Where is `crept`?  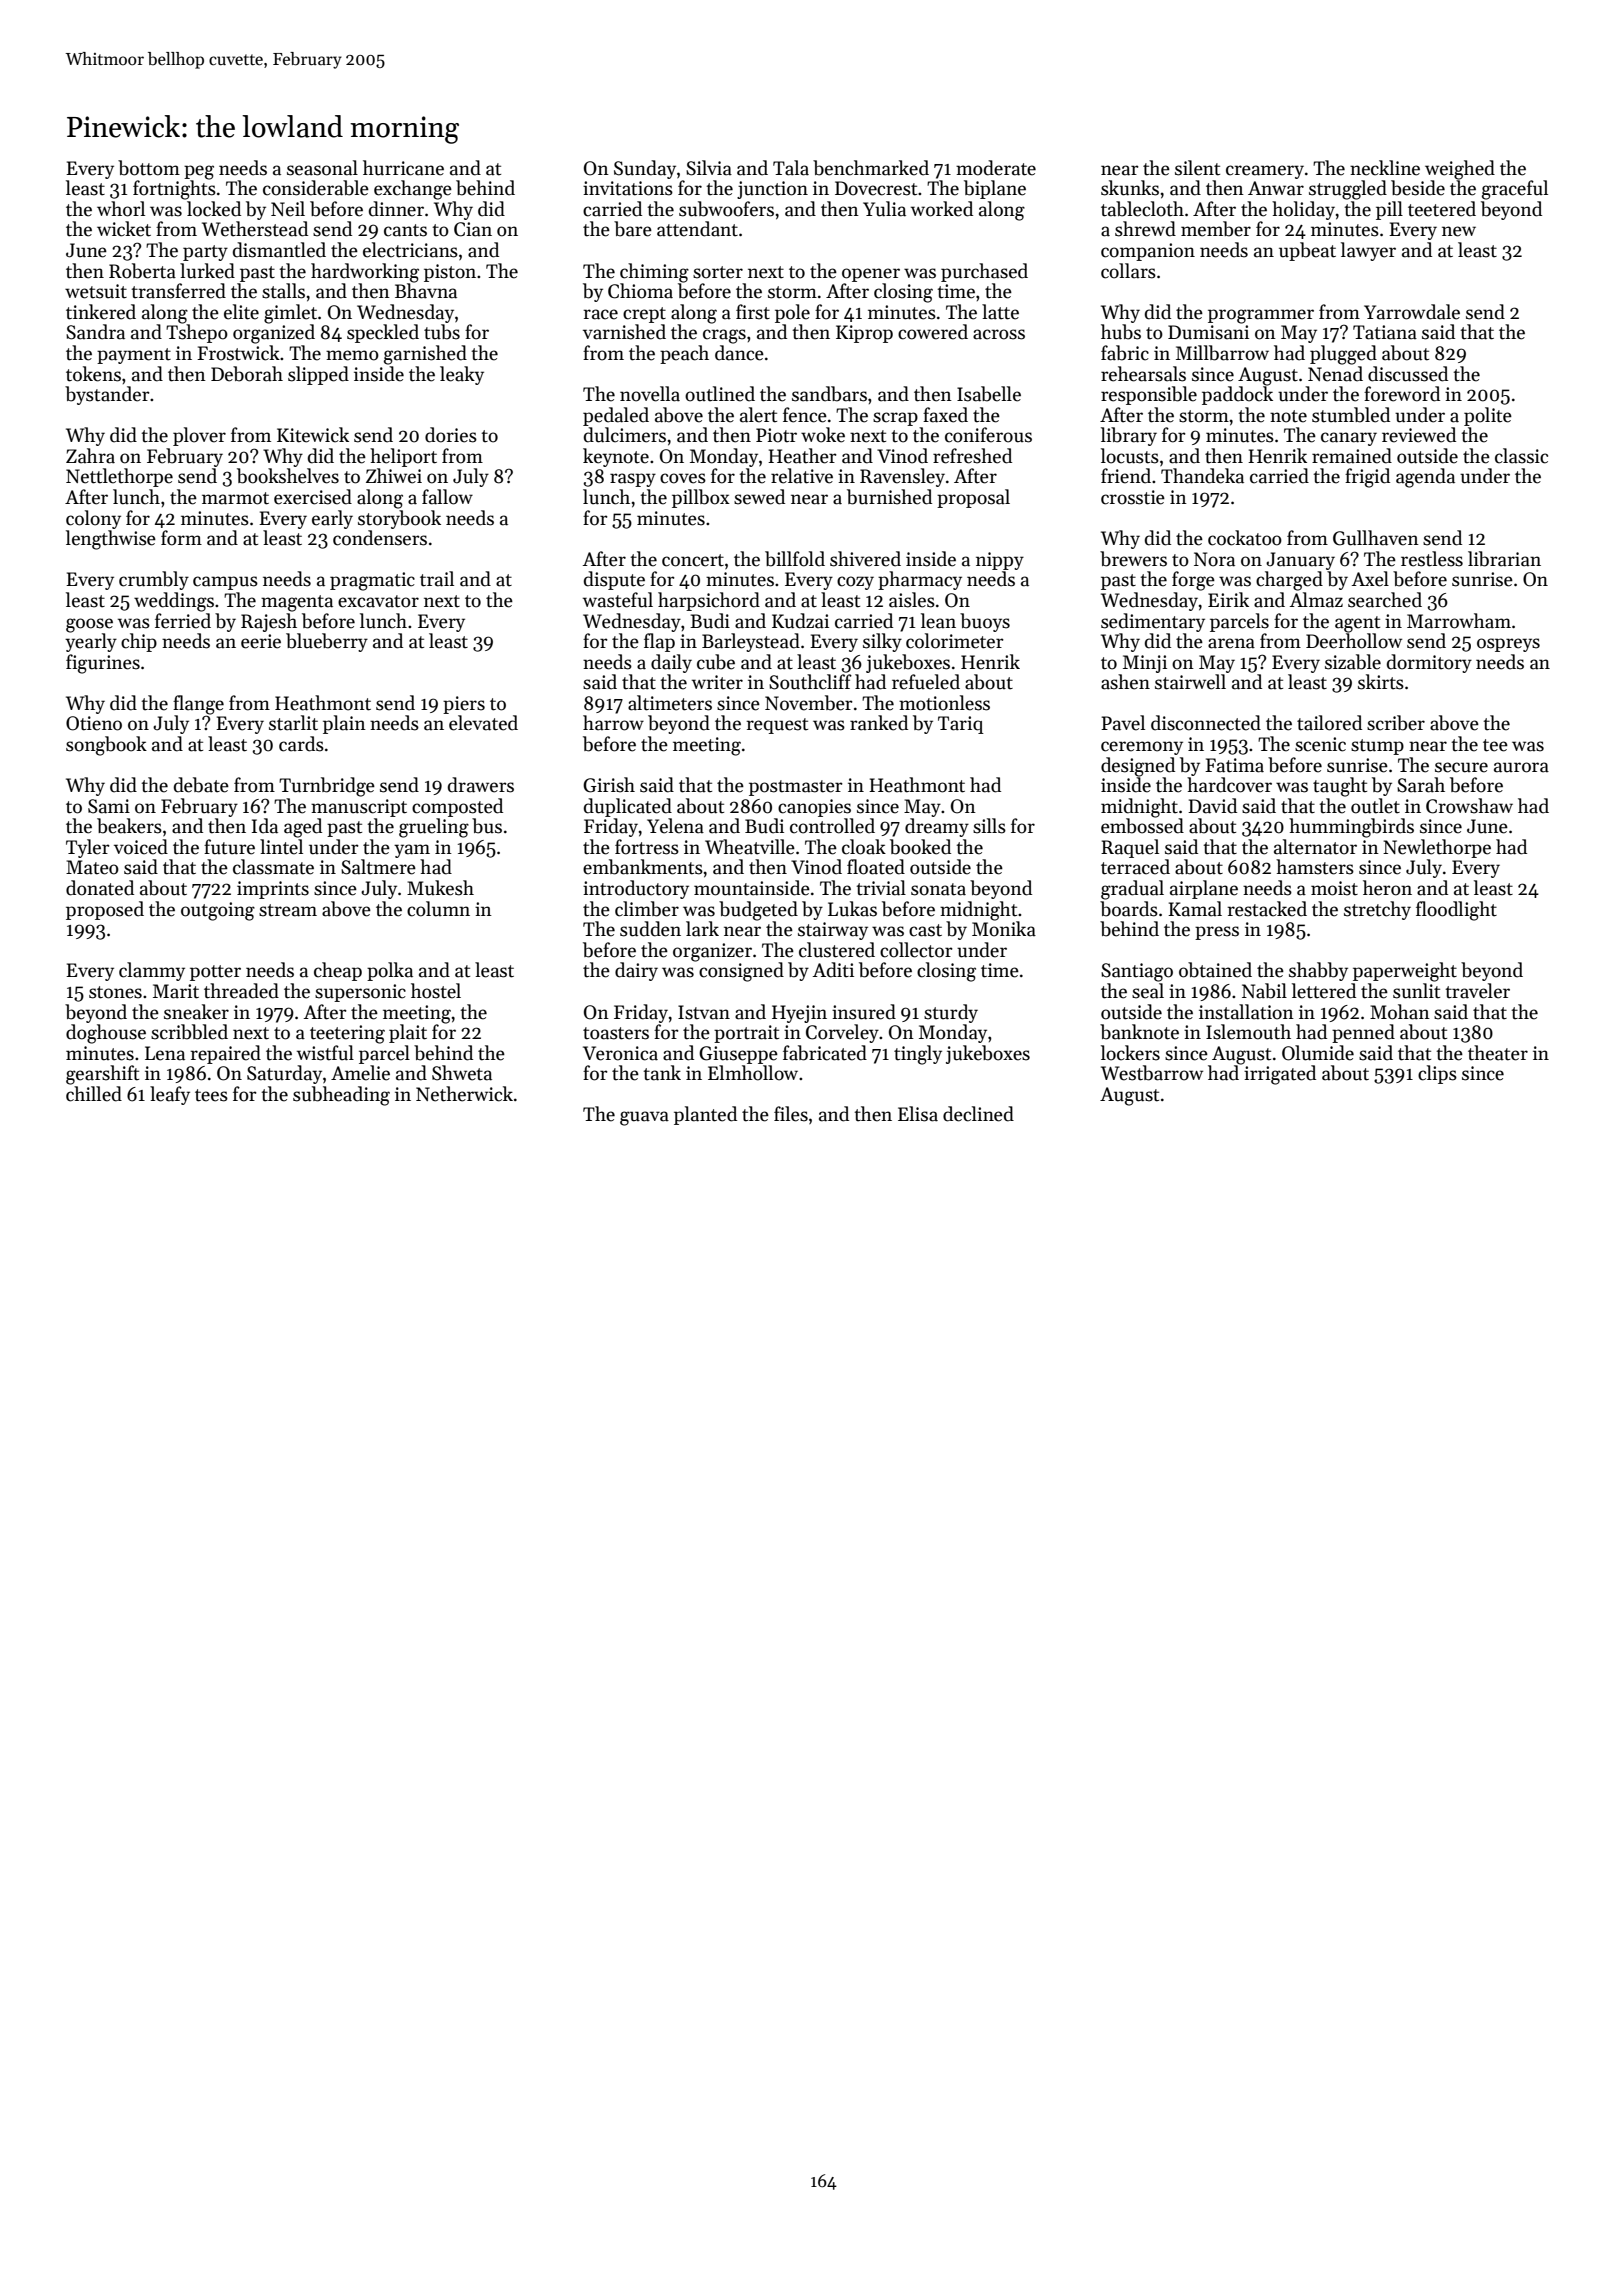
crept is located at coordinates (644, 315).
